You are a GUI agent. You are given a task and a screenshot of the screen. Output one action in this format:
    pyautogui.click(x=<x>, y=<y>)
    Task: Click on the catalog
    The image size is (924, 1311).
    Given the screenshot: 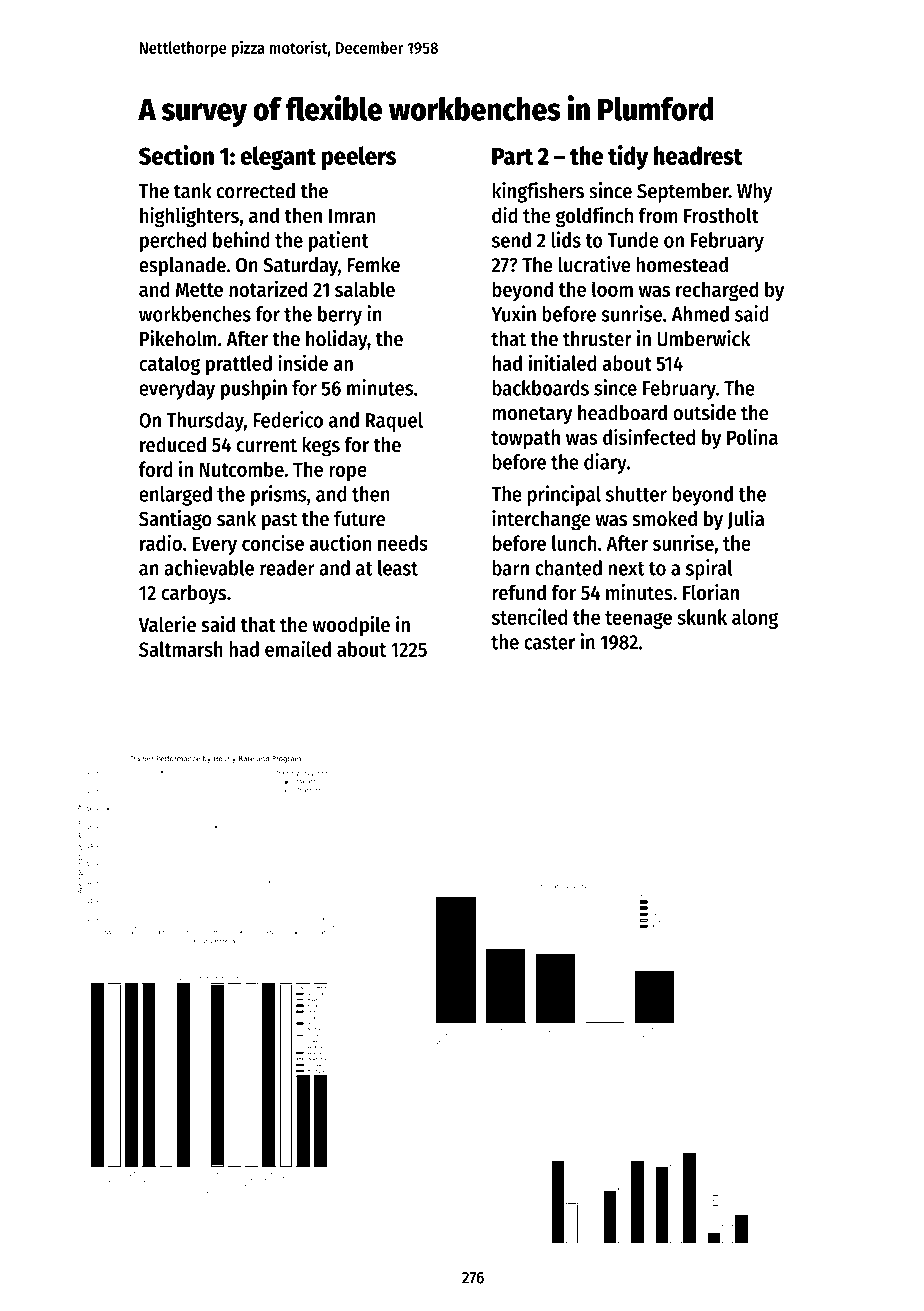 What is the action you would take?
    pyautogui.click(x=169, y=365)
